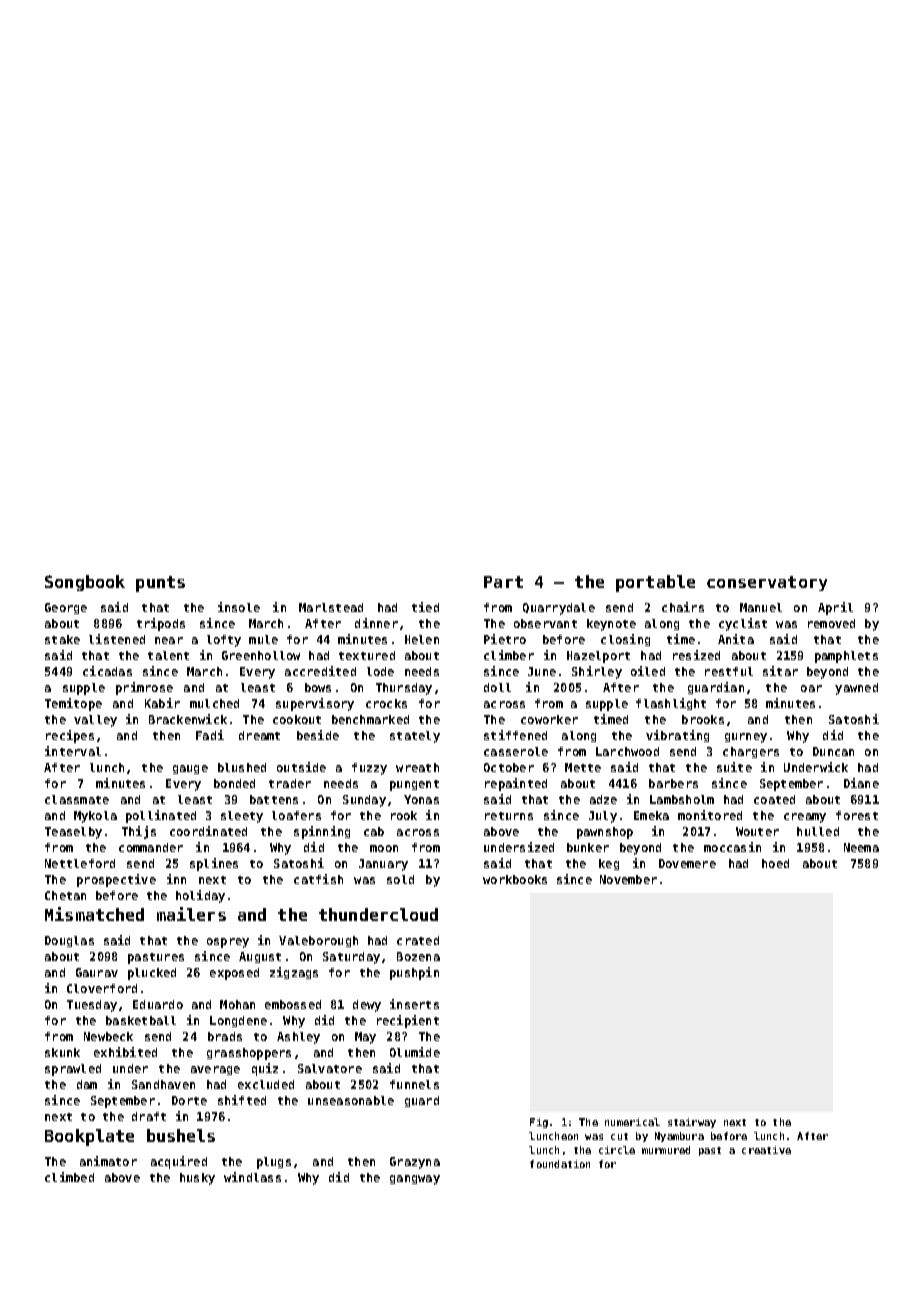  Describe the element at coordinates (160, 584) in the document. I see `punts` at that location.
